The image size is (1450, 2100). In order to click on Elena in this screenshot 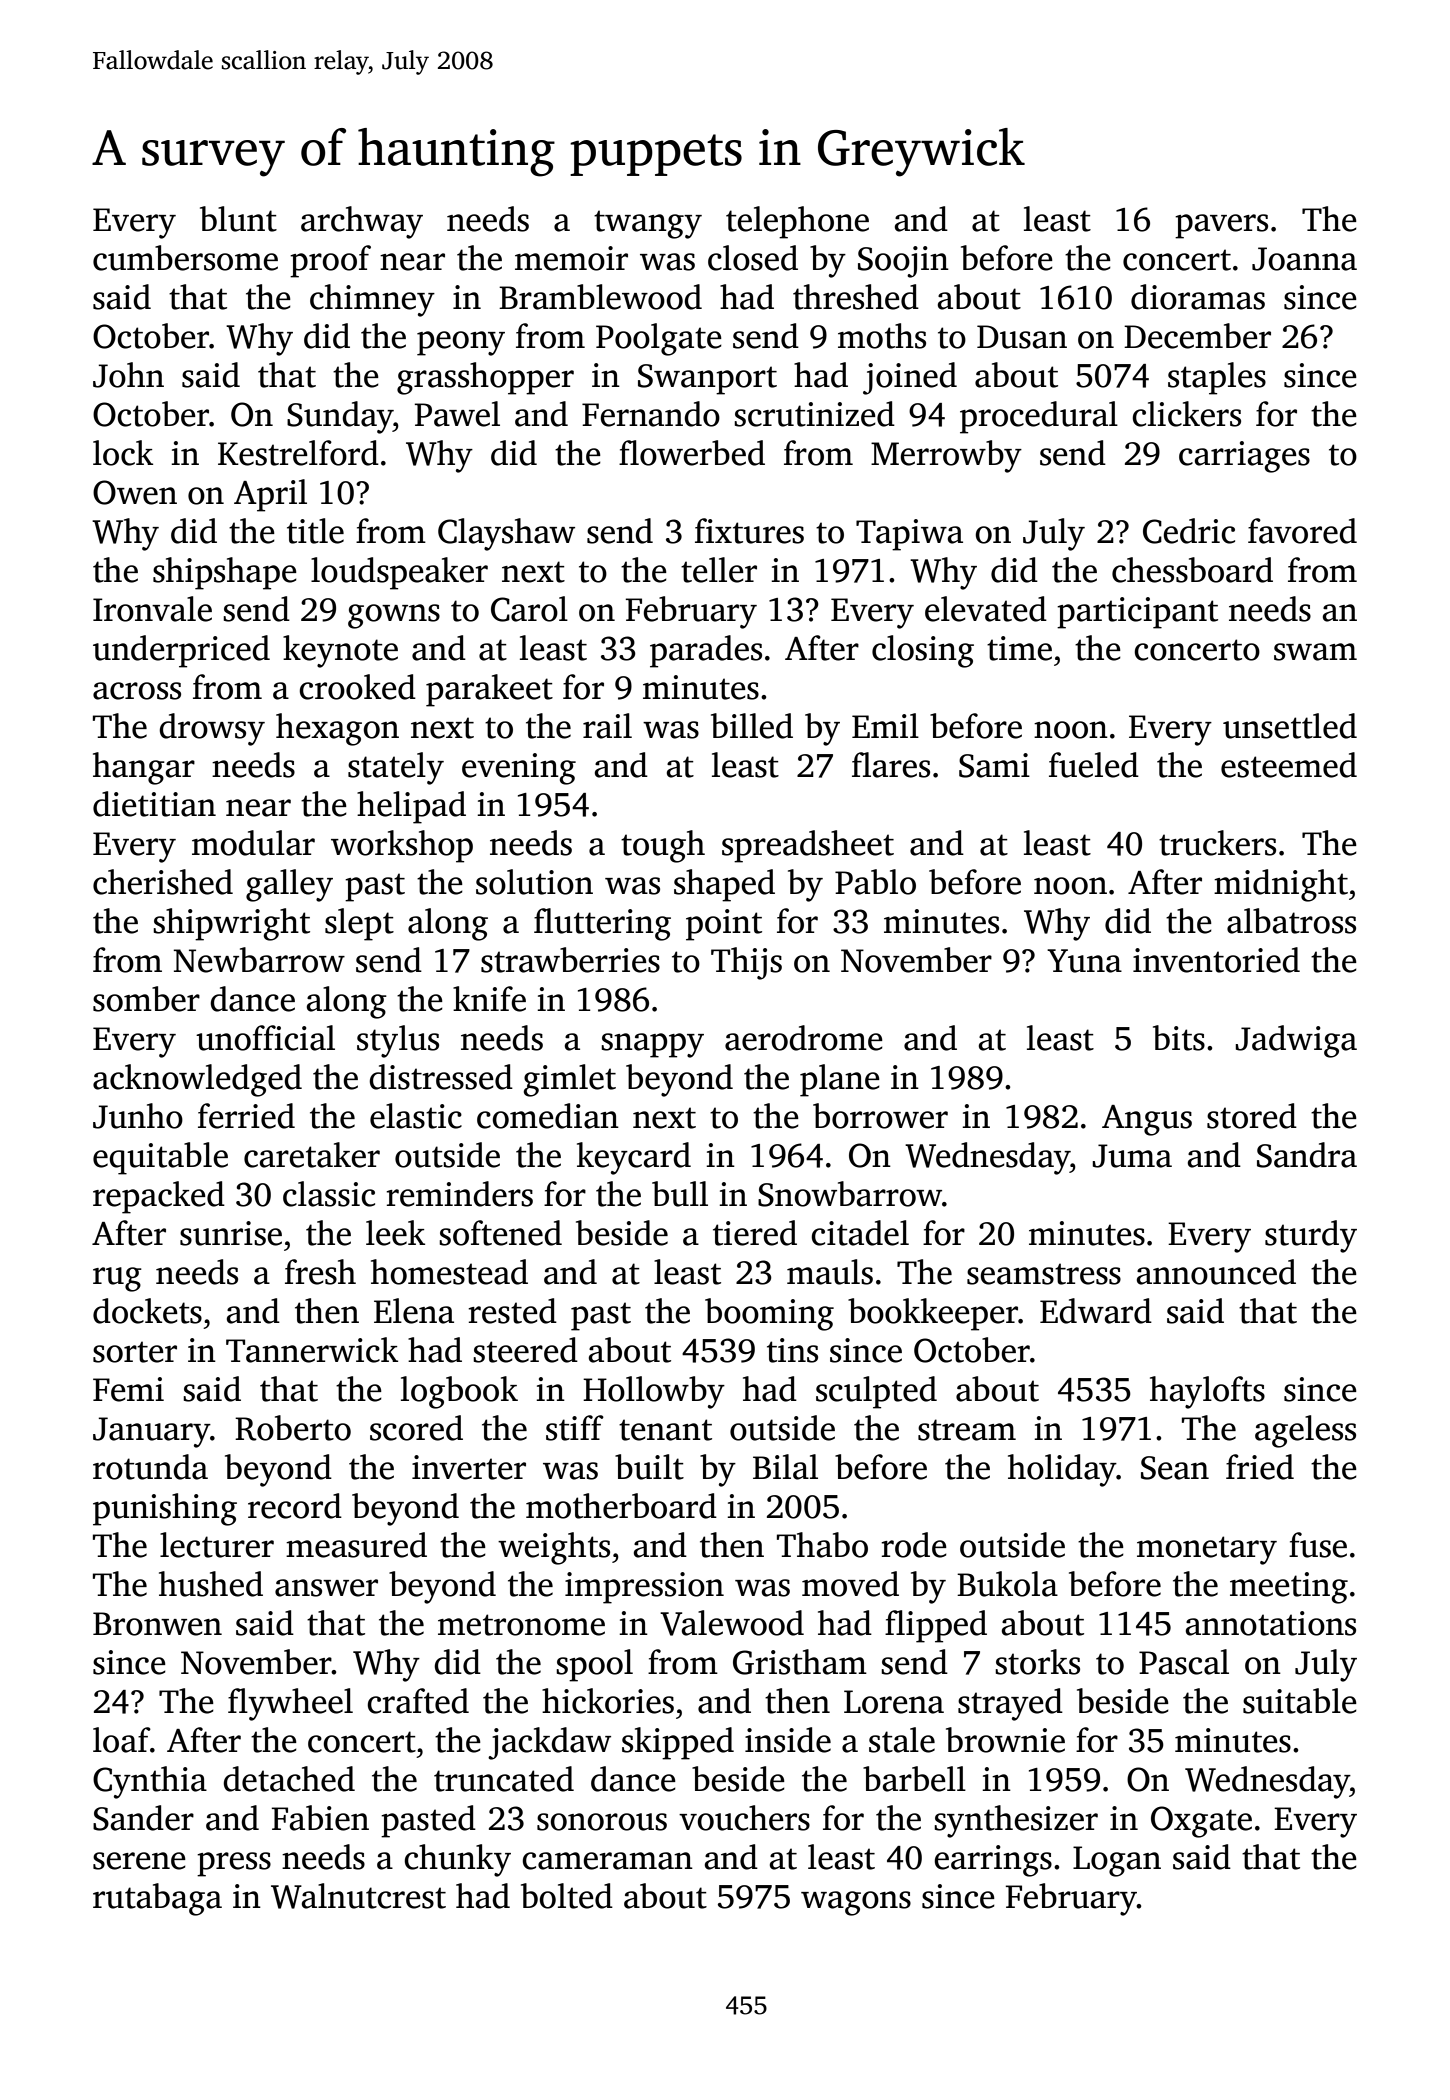, I will do `click(414, 1311)`.
